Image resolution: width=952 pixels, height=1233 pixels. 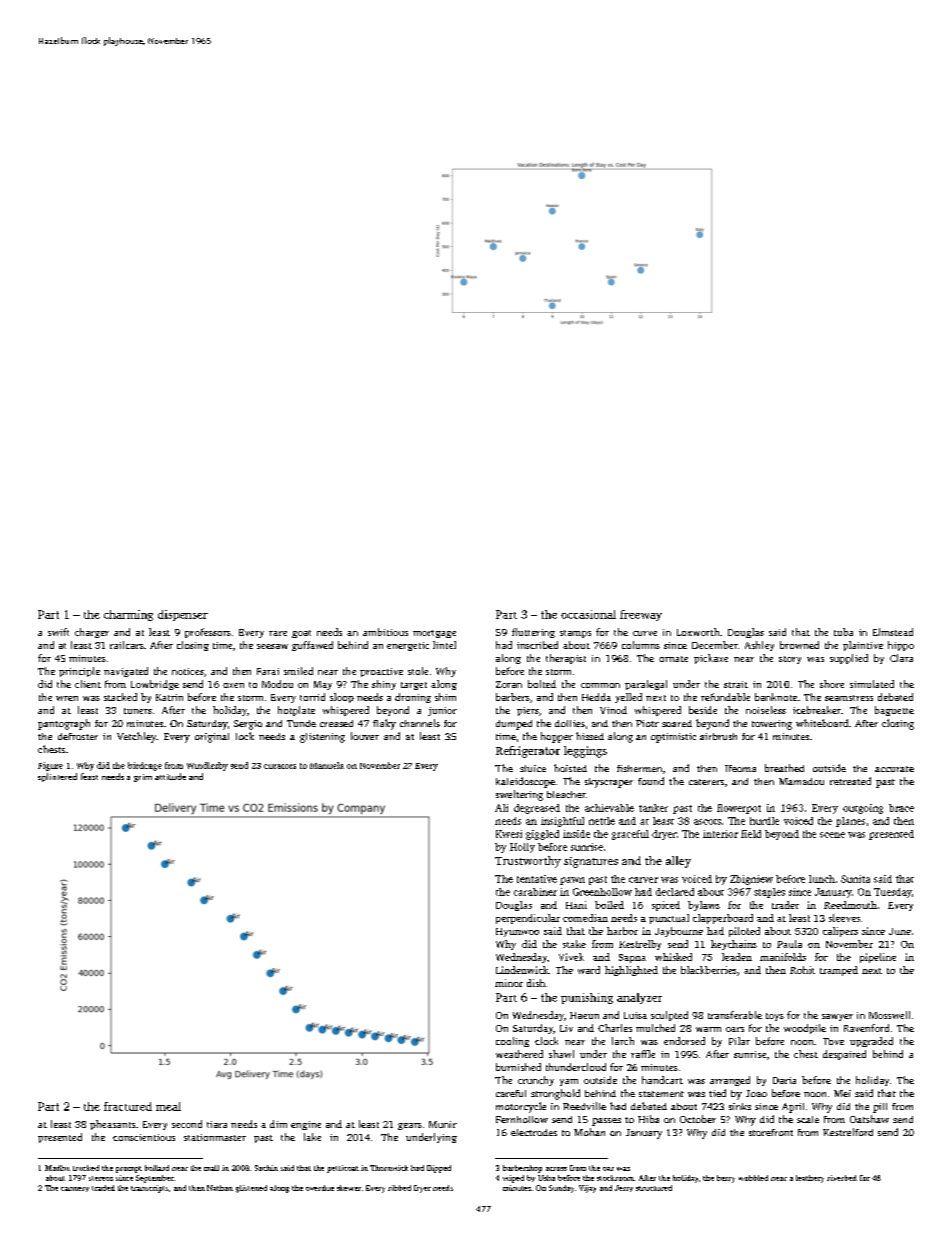 I want to click on cannery, so click(x=75, y=1189).
